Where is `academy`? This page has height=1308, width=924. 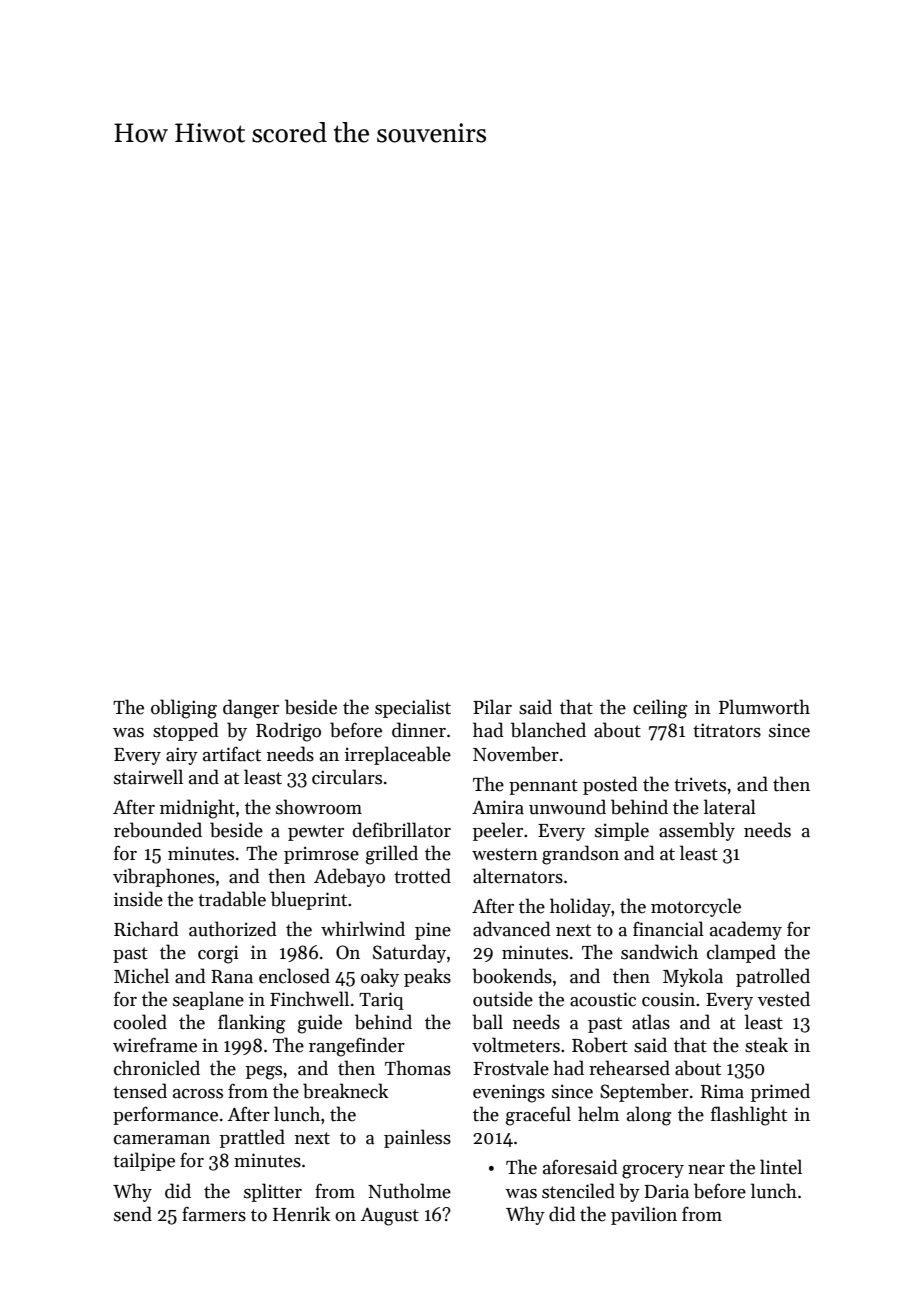 academy is located at coordinates (746, 930).
